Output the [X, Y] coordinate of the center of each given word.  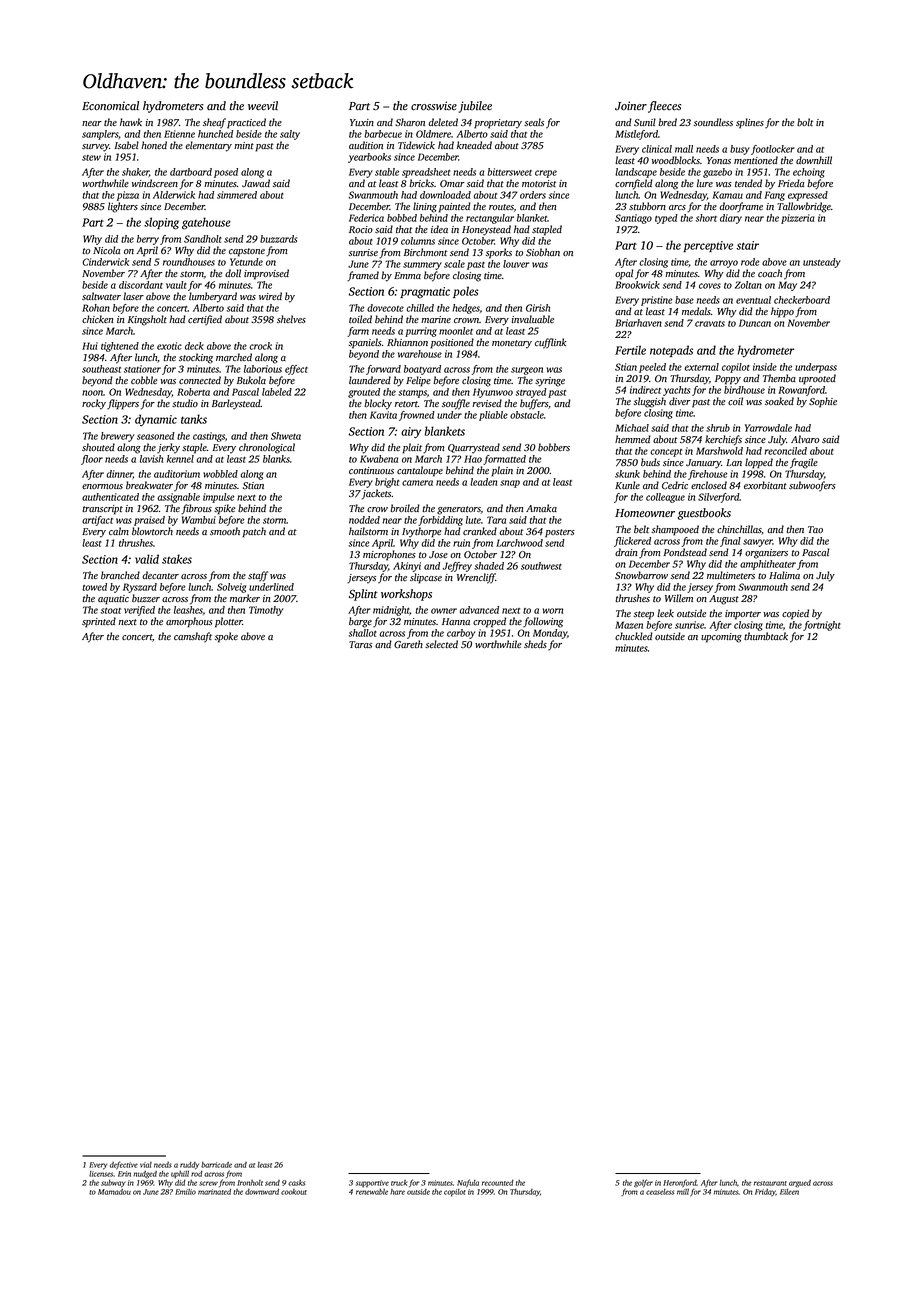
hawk [131, 122]
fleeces [664, 107]
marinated [214, 1192]
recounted [498, 1183]
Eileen [789, 1192]
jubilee [475, 107]
